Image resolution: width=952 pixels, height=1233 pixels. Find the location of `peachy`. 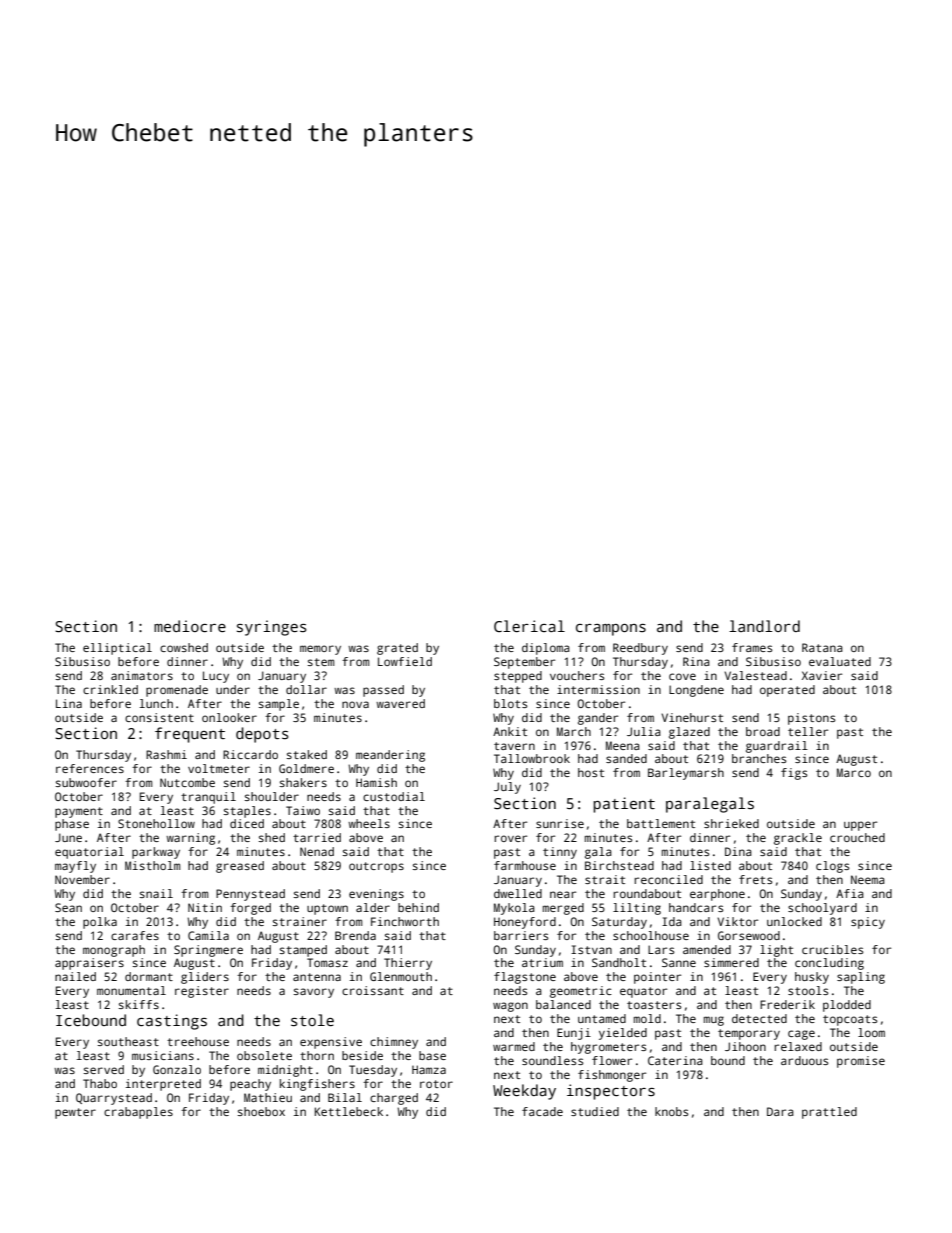

peachy is located at coordinates (250, 1085).
